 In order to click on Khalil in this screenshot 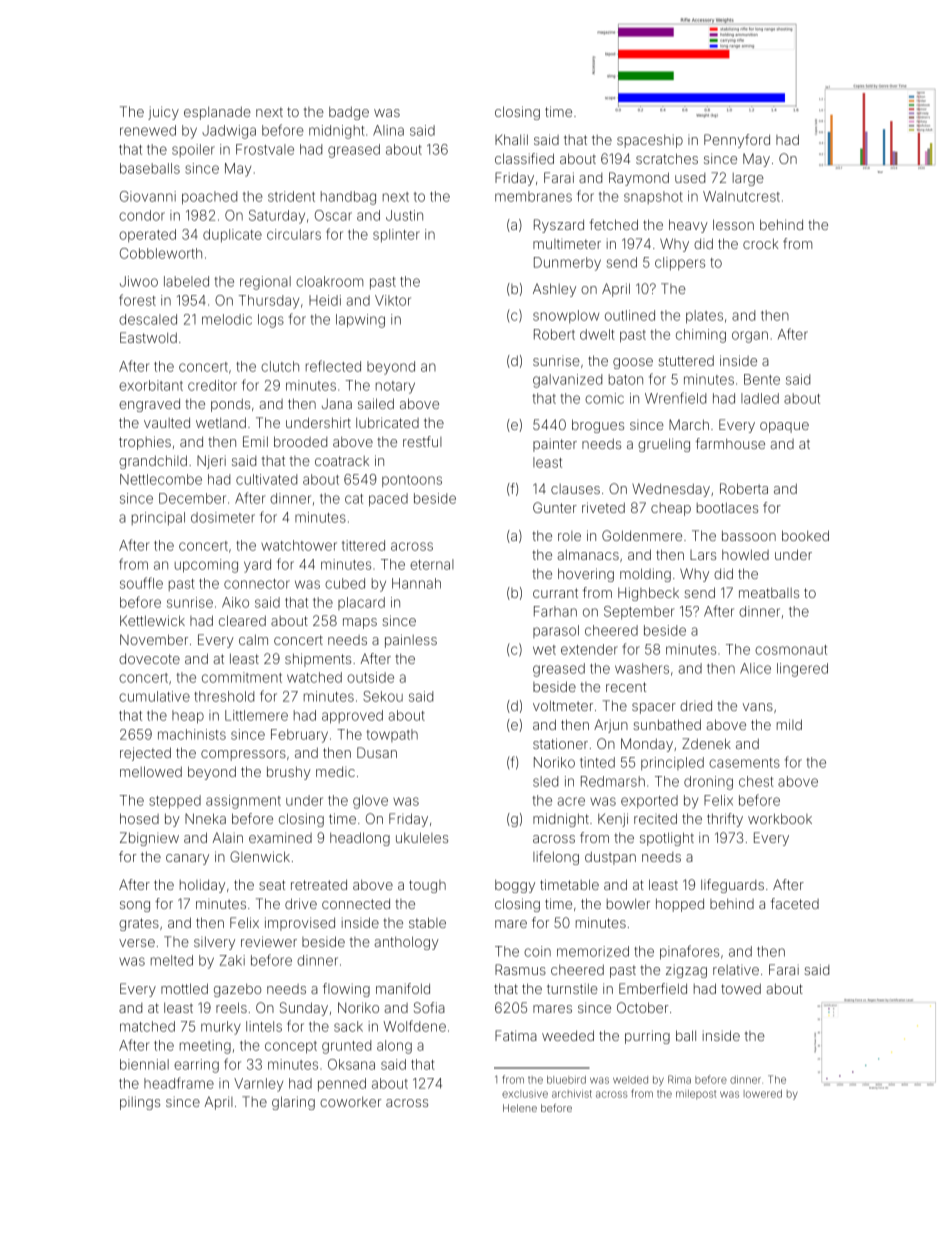, I will do `click(511, 139)`.
